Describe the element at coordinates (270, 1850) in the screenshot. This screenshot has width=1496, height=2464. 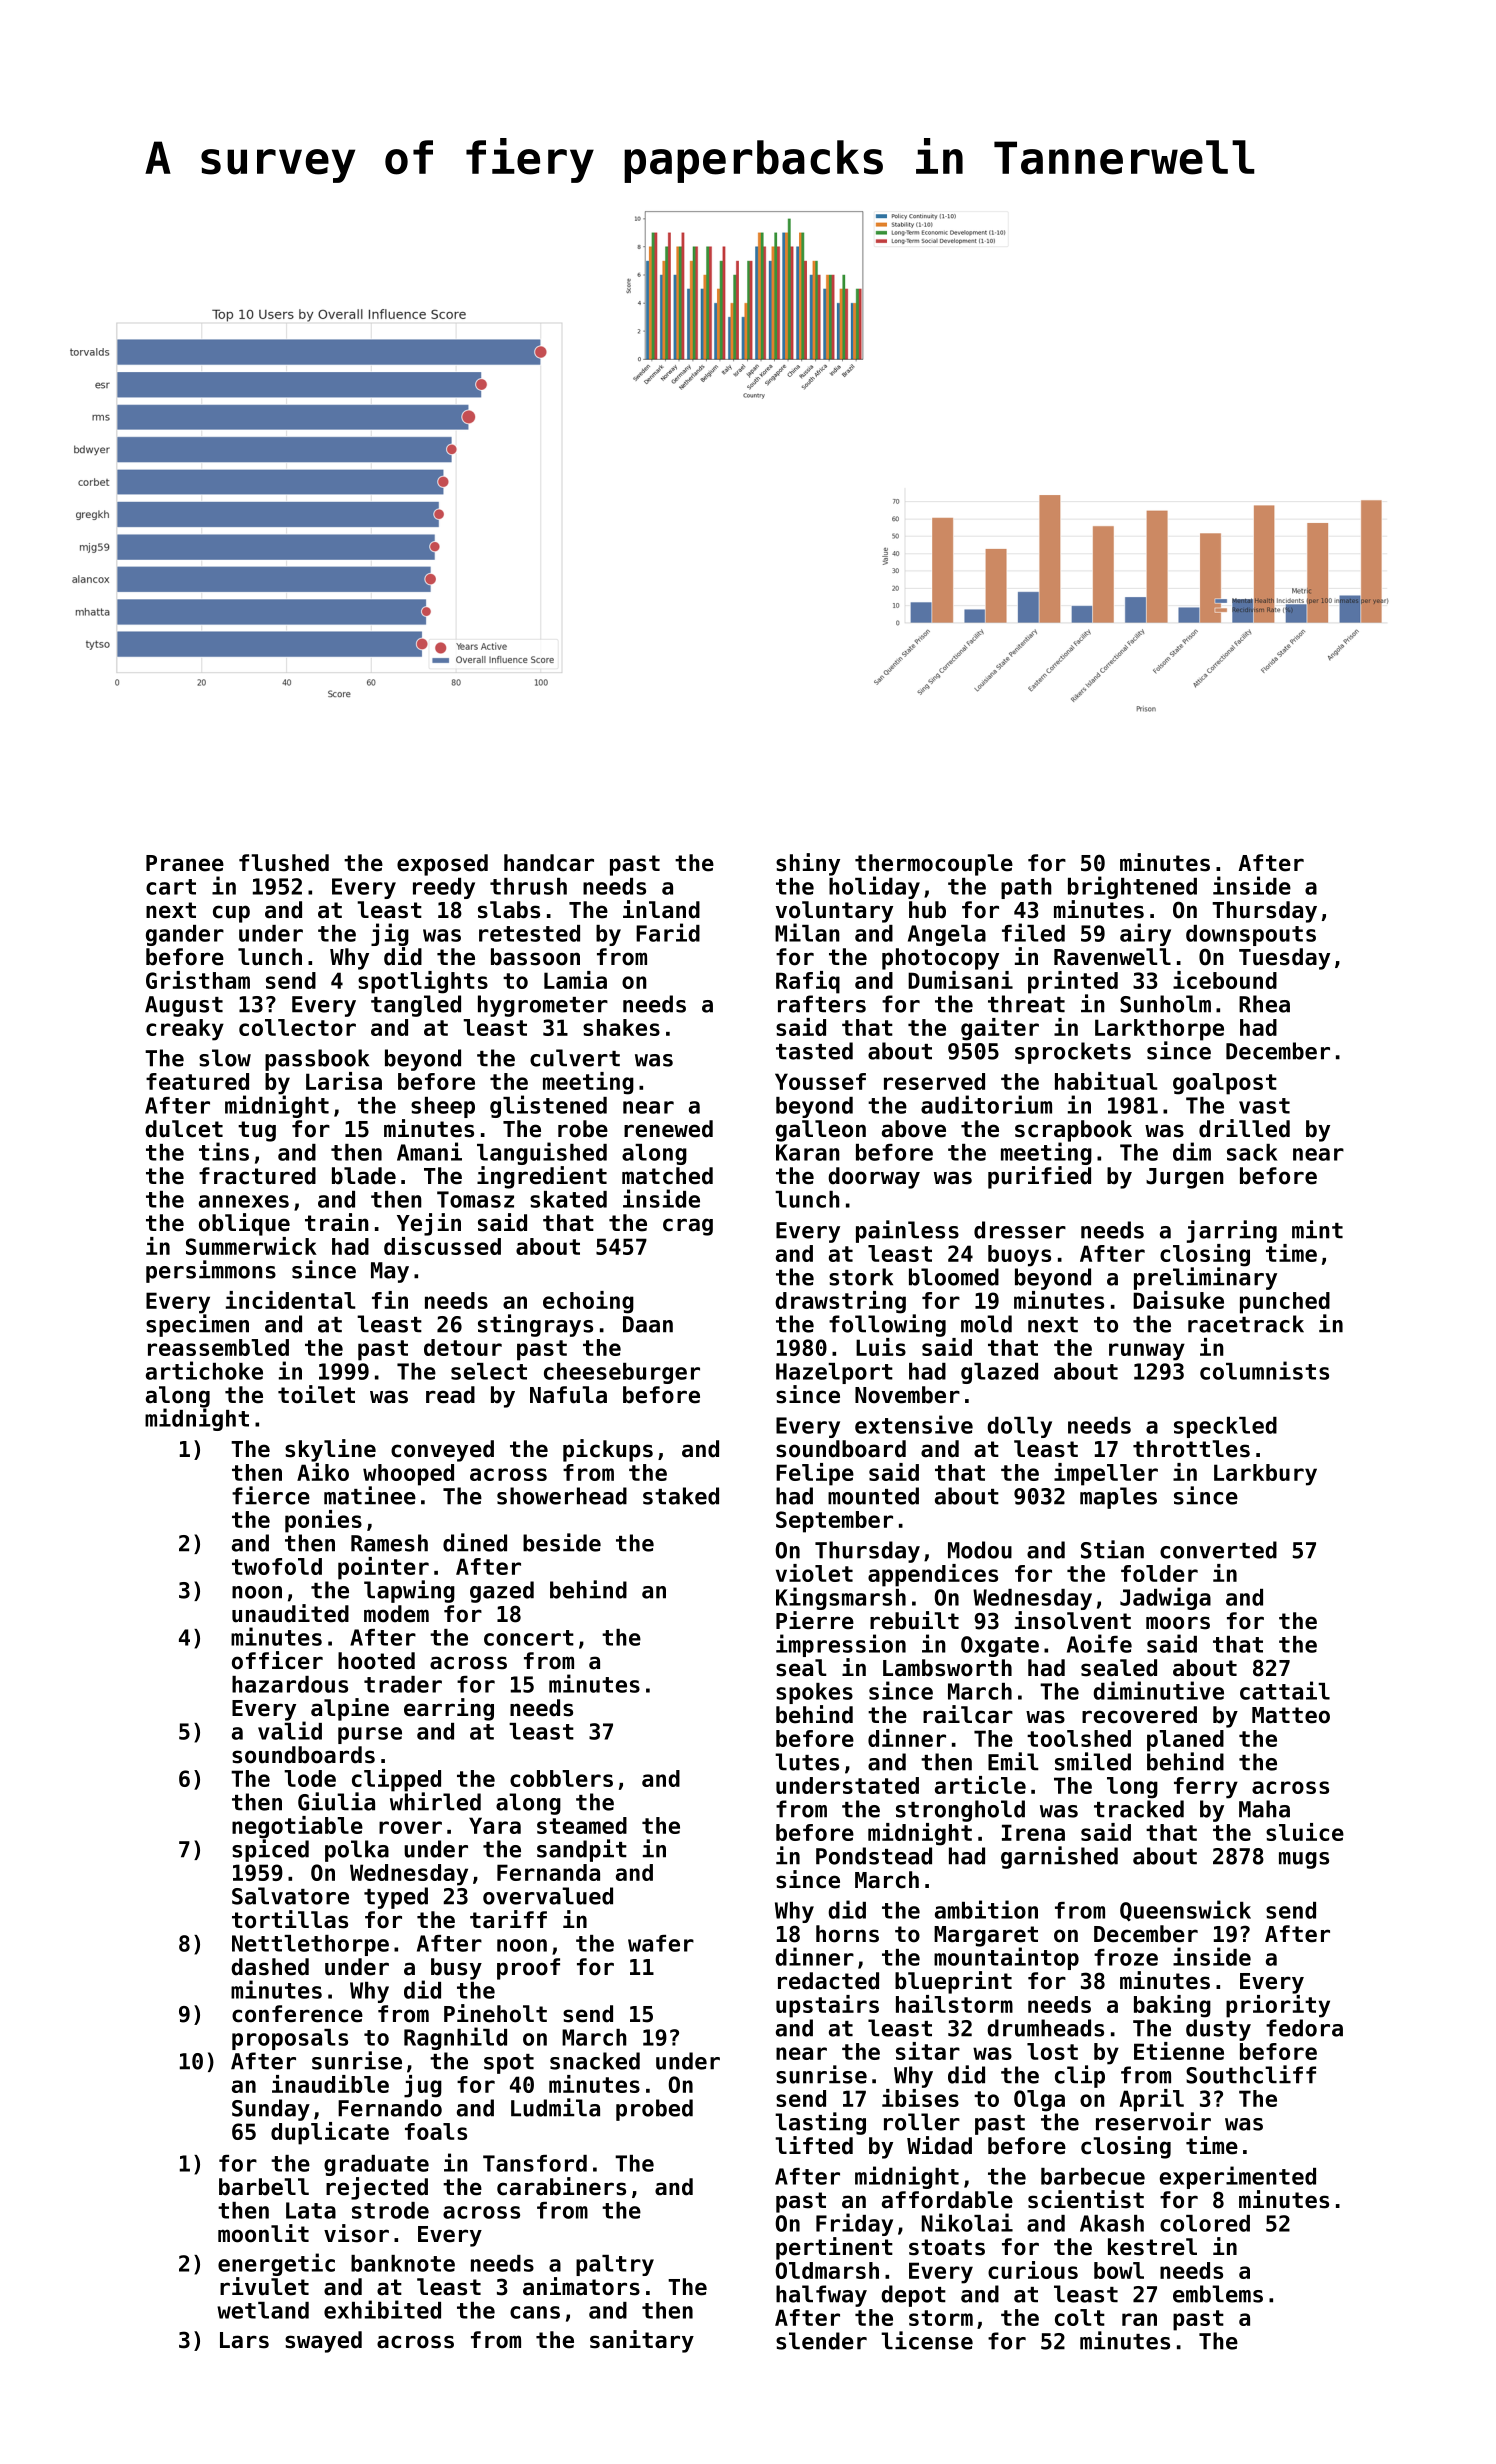
I see `spiced` at that location.
